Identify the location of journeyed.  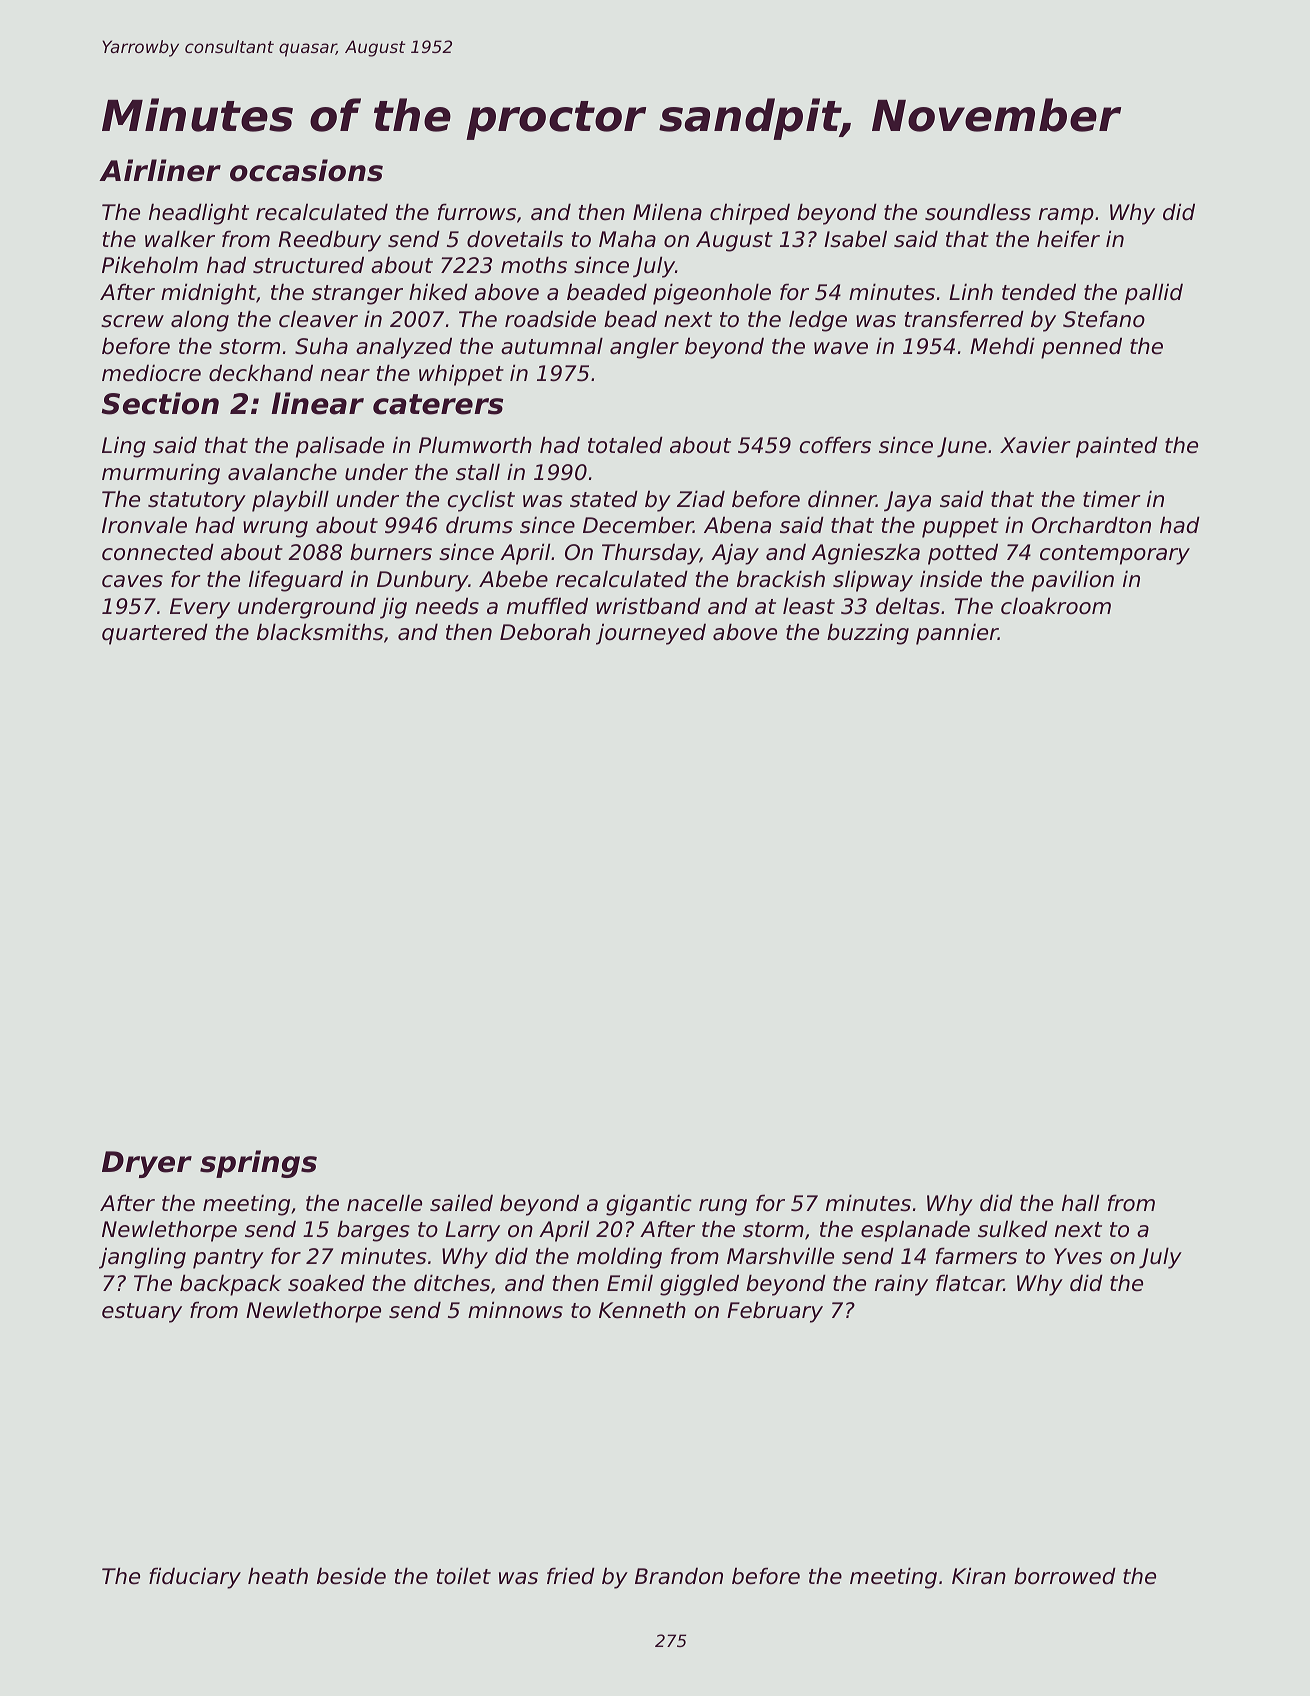
(651, 634).
